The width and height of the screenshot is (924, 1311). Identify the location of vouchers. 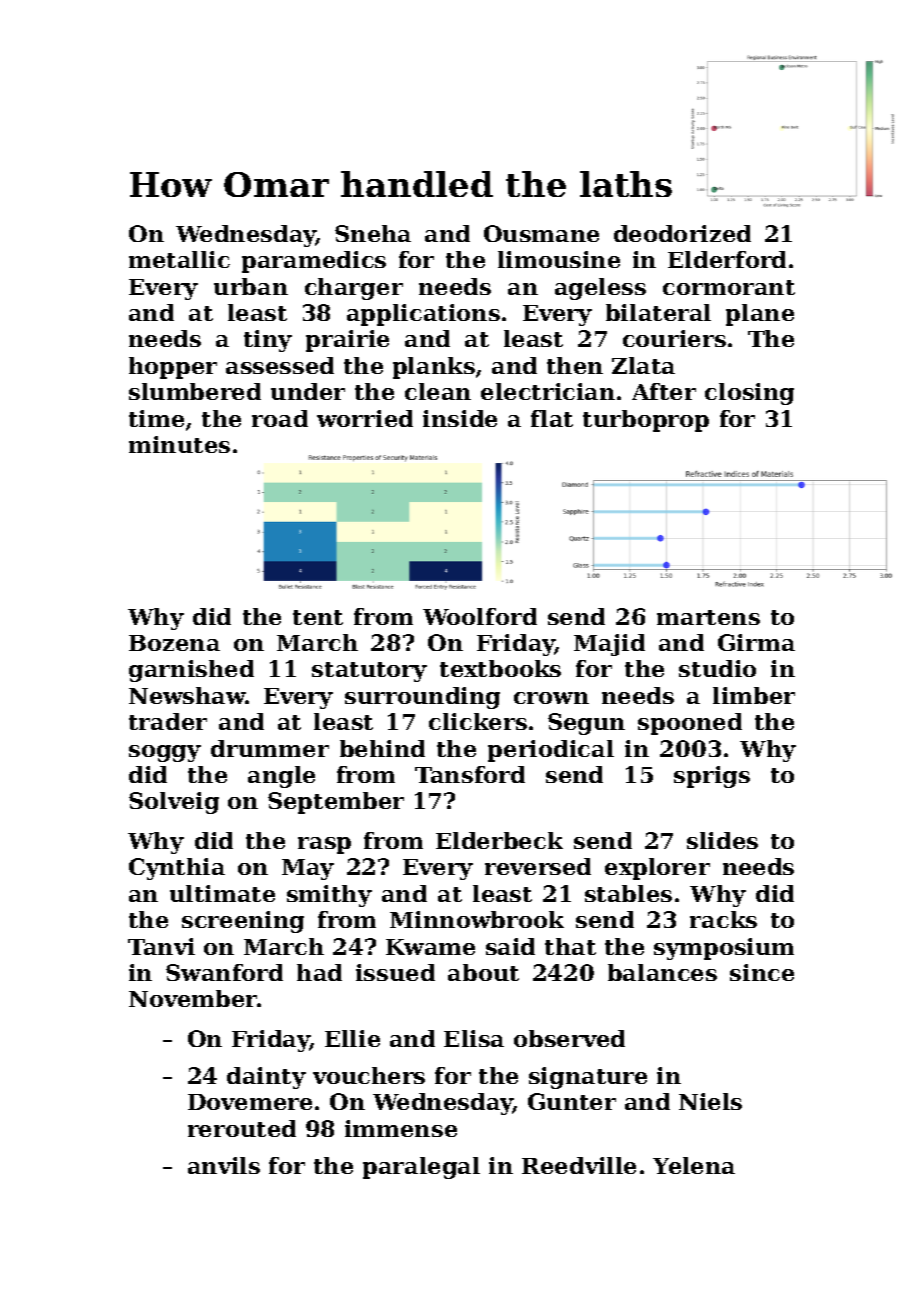
(369, 1075).
